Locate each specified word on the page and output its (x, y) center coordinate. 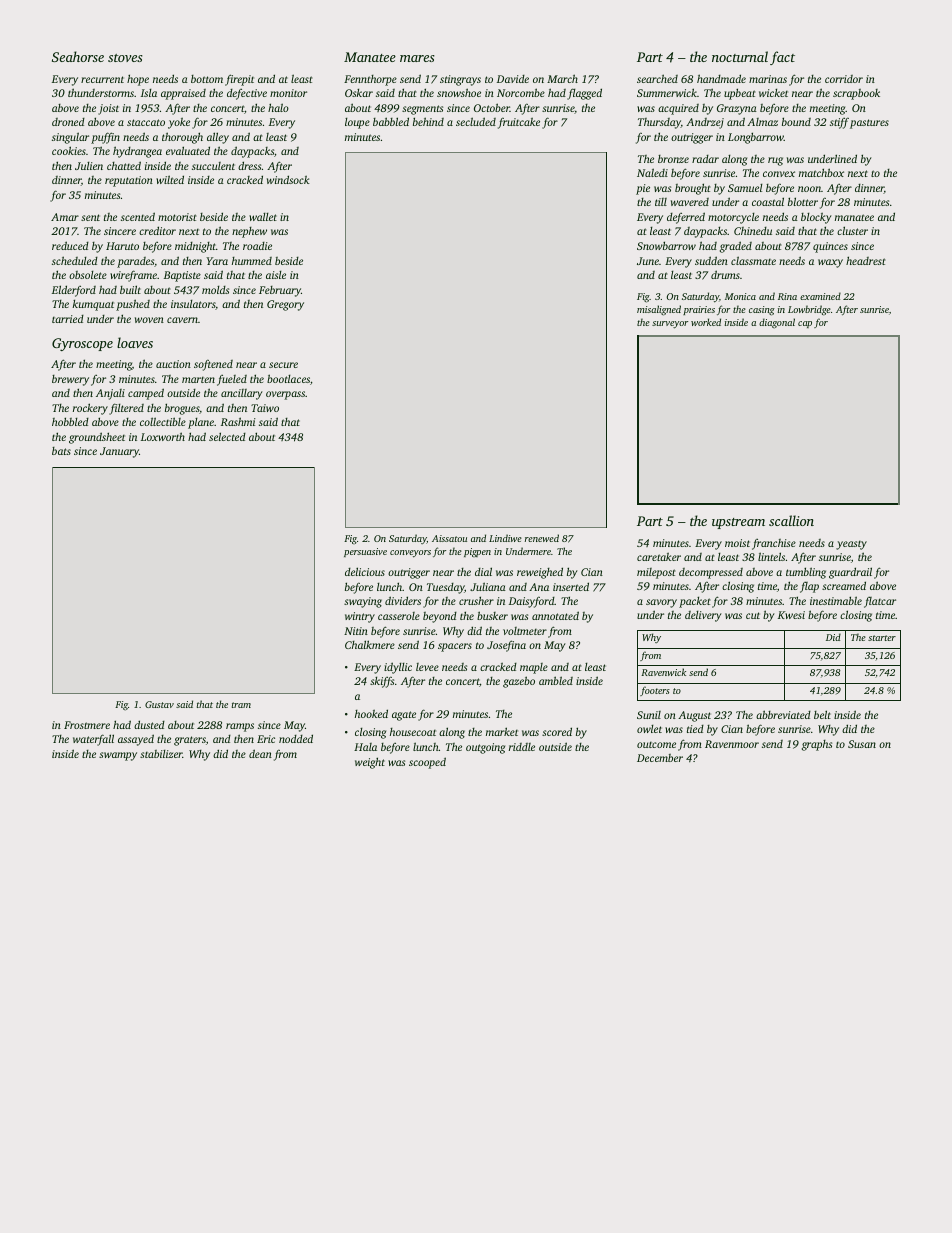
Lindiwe (505, 538)
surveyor (670, 325)
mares (417, 58)
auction (173, 364)
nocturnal (740, 56)
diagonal (777, 323)
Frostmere (87, 725)
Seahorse (78, 56)
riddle (522, 747)
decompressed (711, 573)
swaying (363, 602)
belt (822, 714)
